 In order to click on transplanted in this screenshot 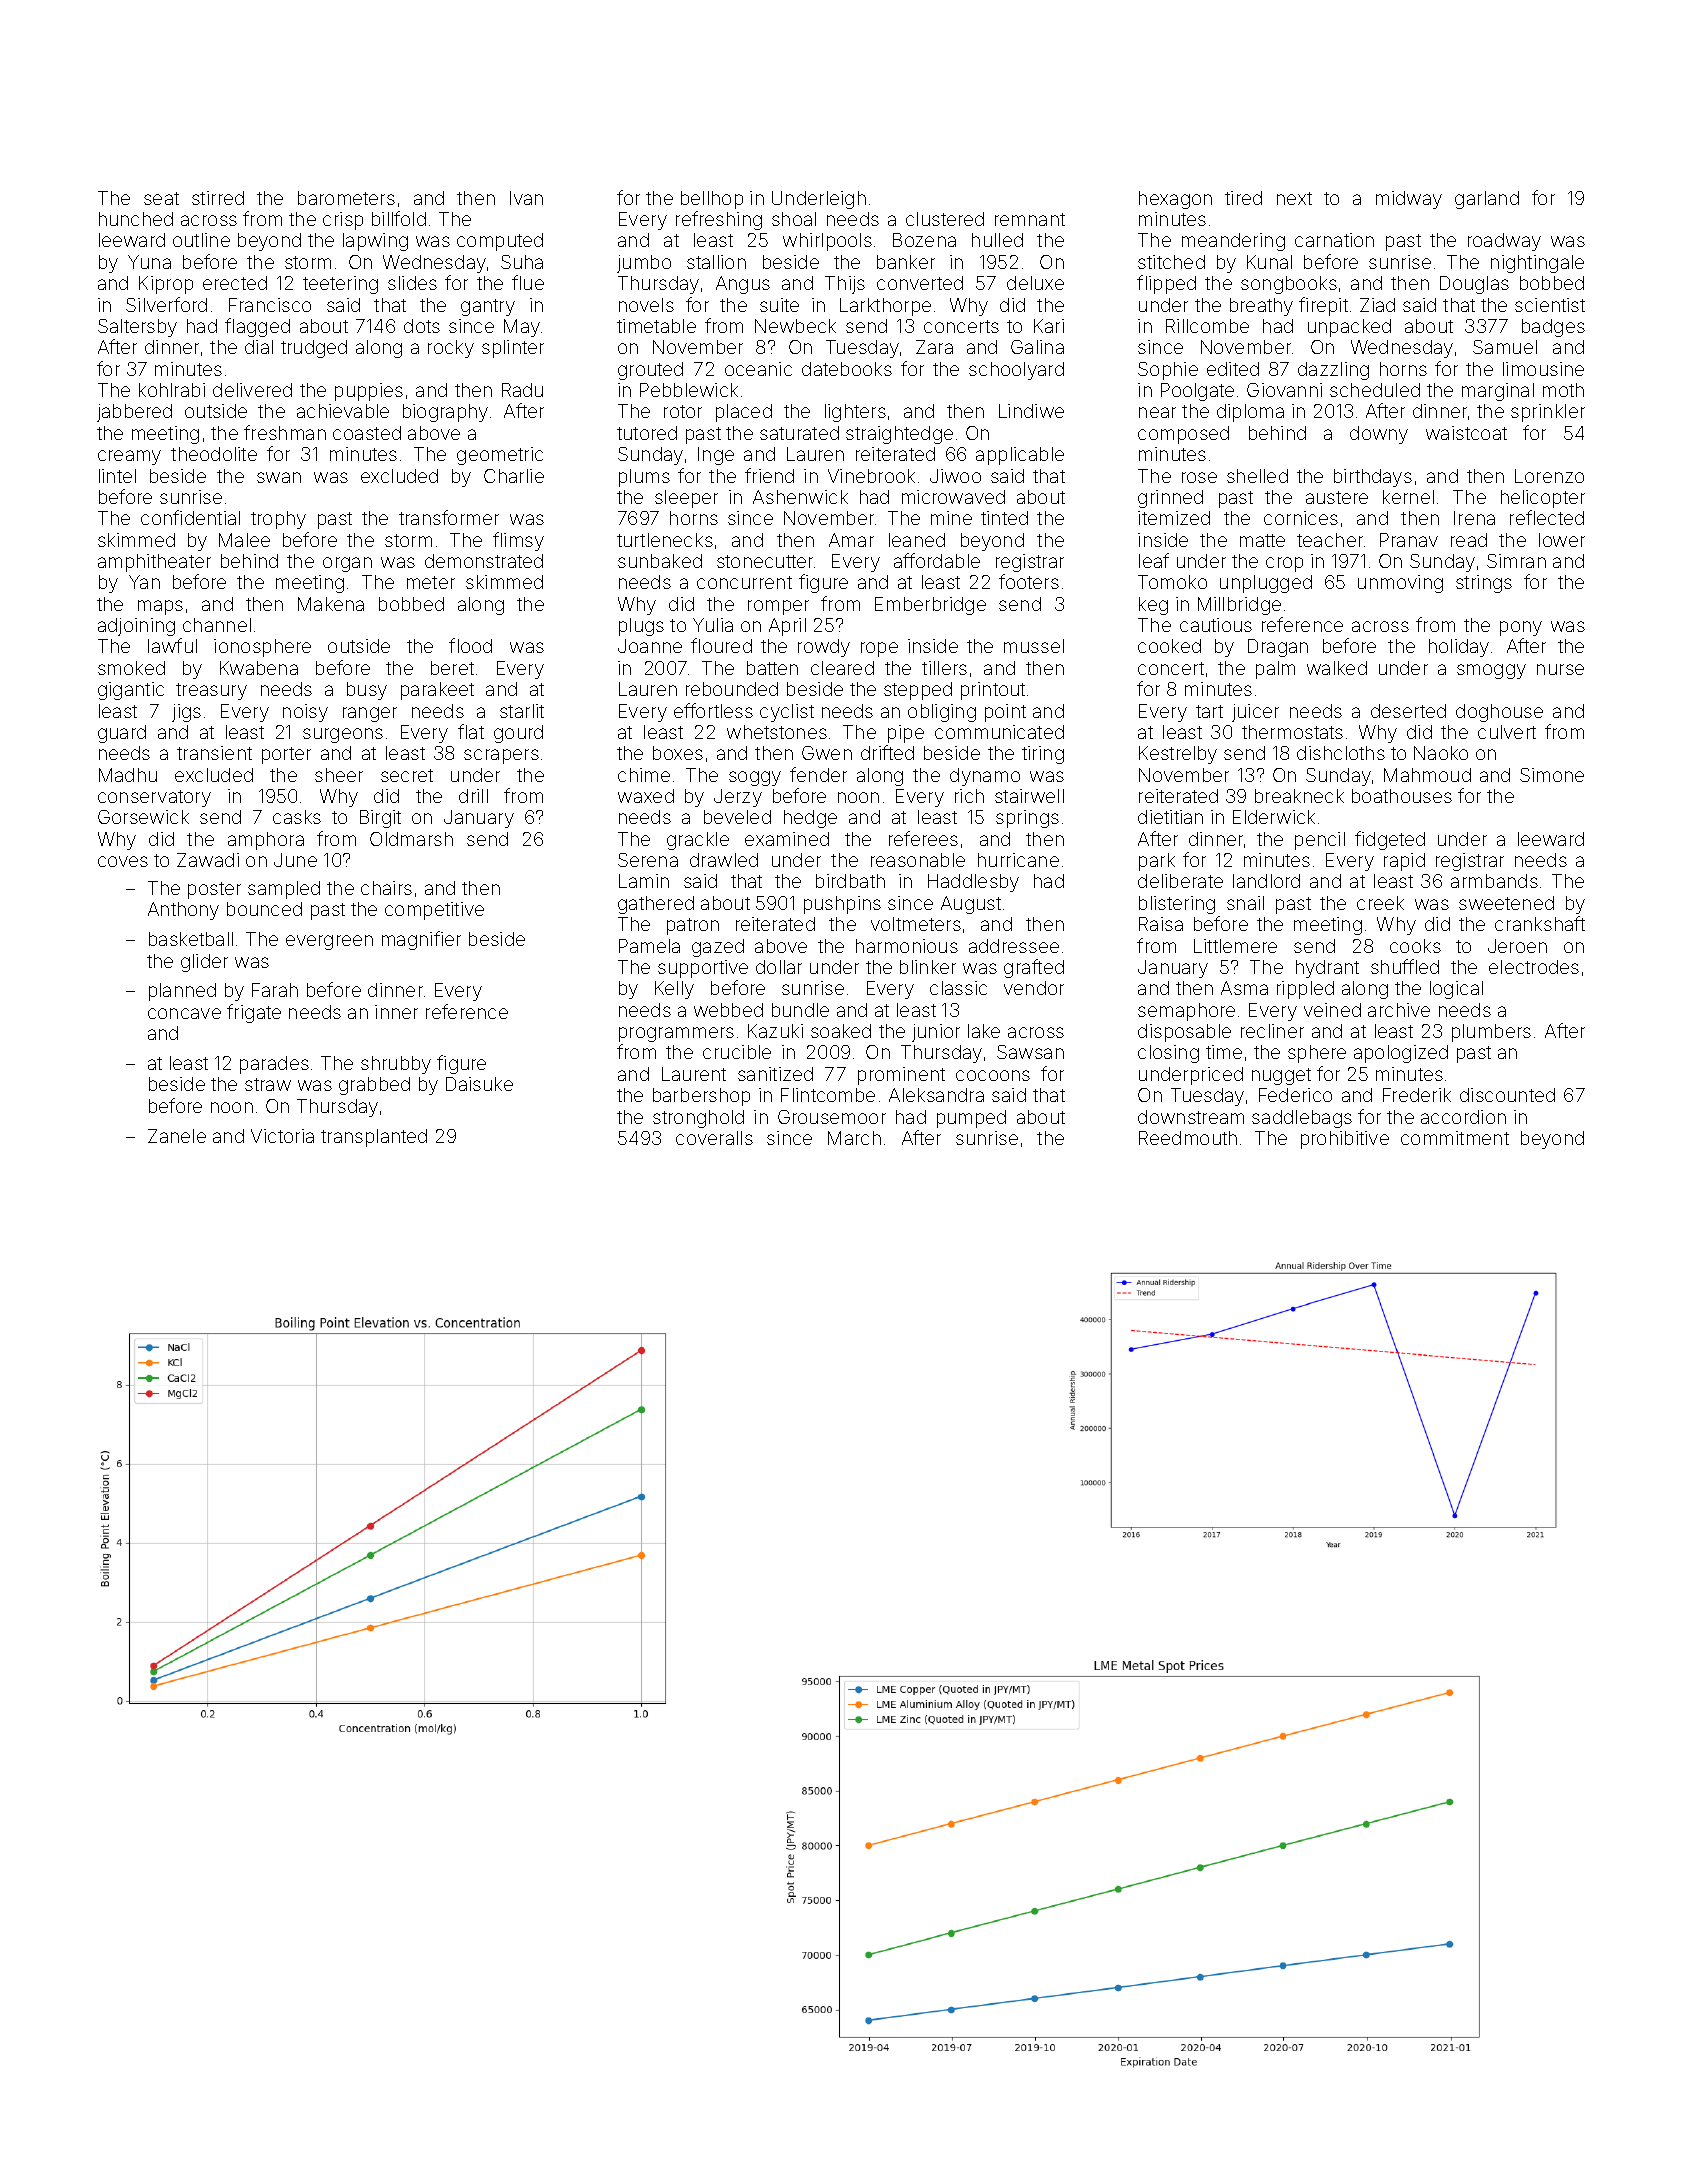, I will do `click(374, 1138)`.
